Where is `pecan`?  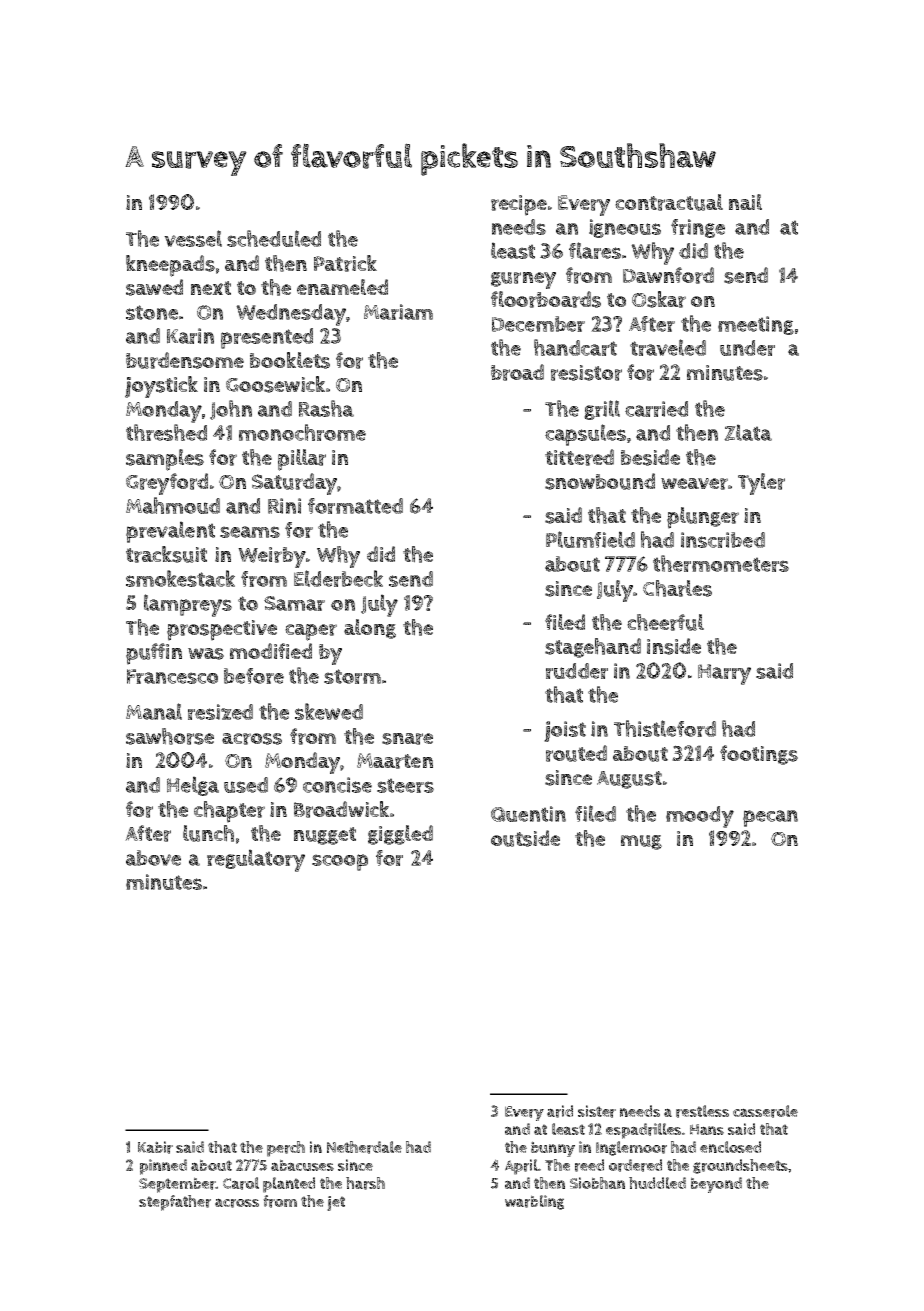
pecan is located at coordinates (770, 818).
